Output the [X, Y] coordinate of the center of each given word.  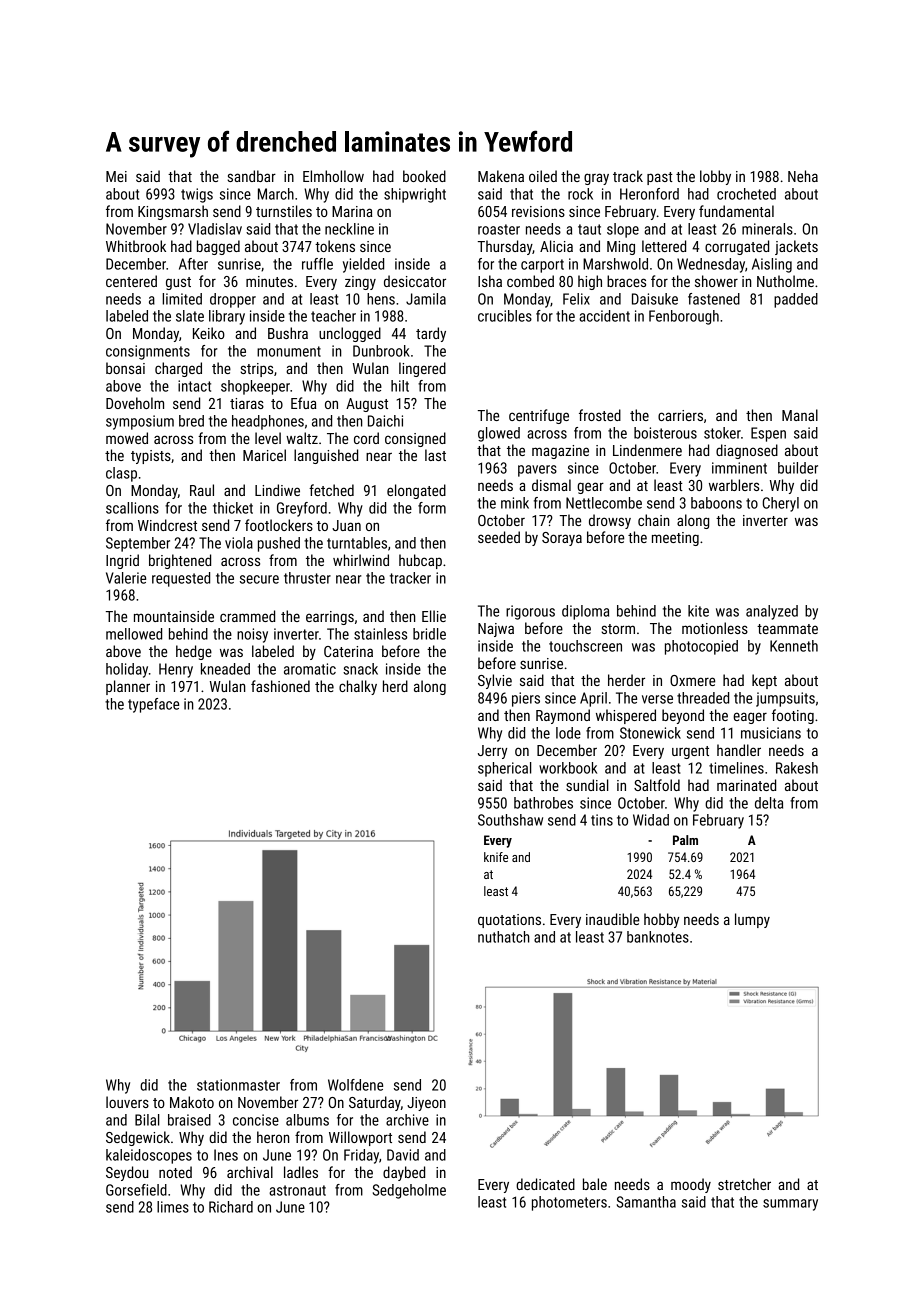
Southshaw [510, 820]
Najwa [496, 630]
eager [750, 718]
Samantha [646, 1202]
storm [618, 629]
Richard [231, 1207]
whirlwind [361, 560]
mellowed [134, 634]
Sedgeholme [409, 1191]
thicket [233, 508]
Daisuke [655, 299]
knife [496, 857]
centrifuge [539, 416]
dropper [233, 300]
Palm [685, 840]
